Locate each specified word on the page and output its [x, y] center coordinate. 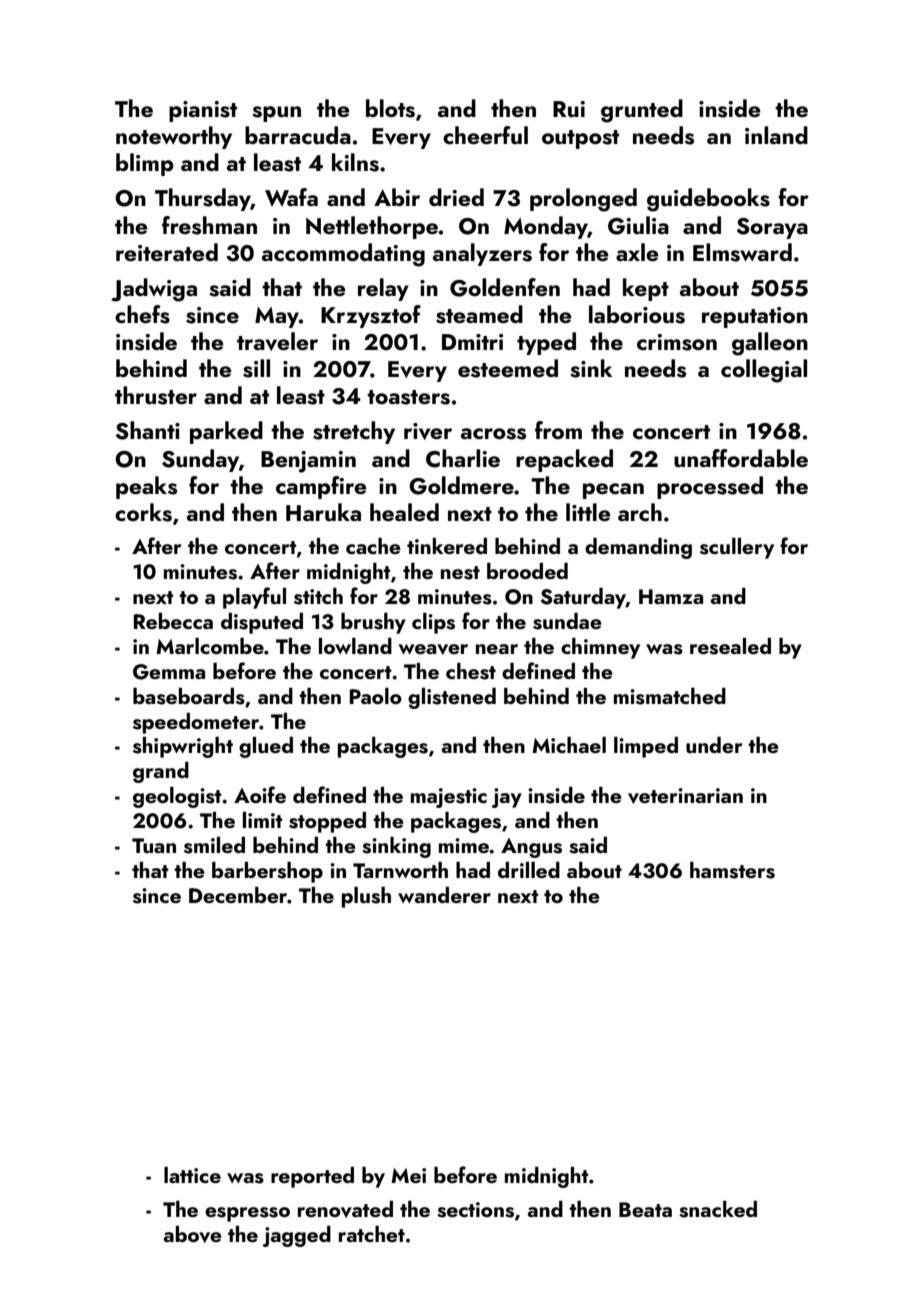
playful [254, 598]
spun [276, 114]
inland [776, 135]
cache [373, 546]
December [238, 895]
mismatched [670, 696]
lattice [192, 1175]
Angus [531, 848]
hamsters [732, 870]
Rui [569, 109]
